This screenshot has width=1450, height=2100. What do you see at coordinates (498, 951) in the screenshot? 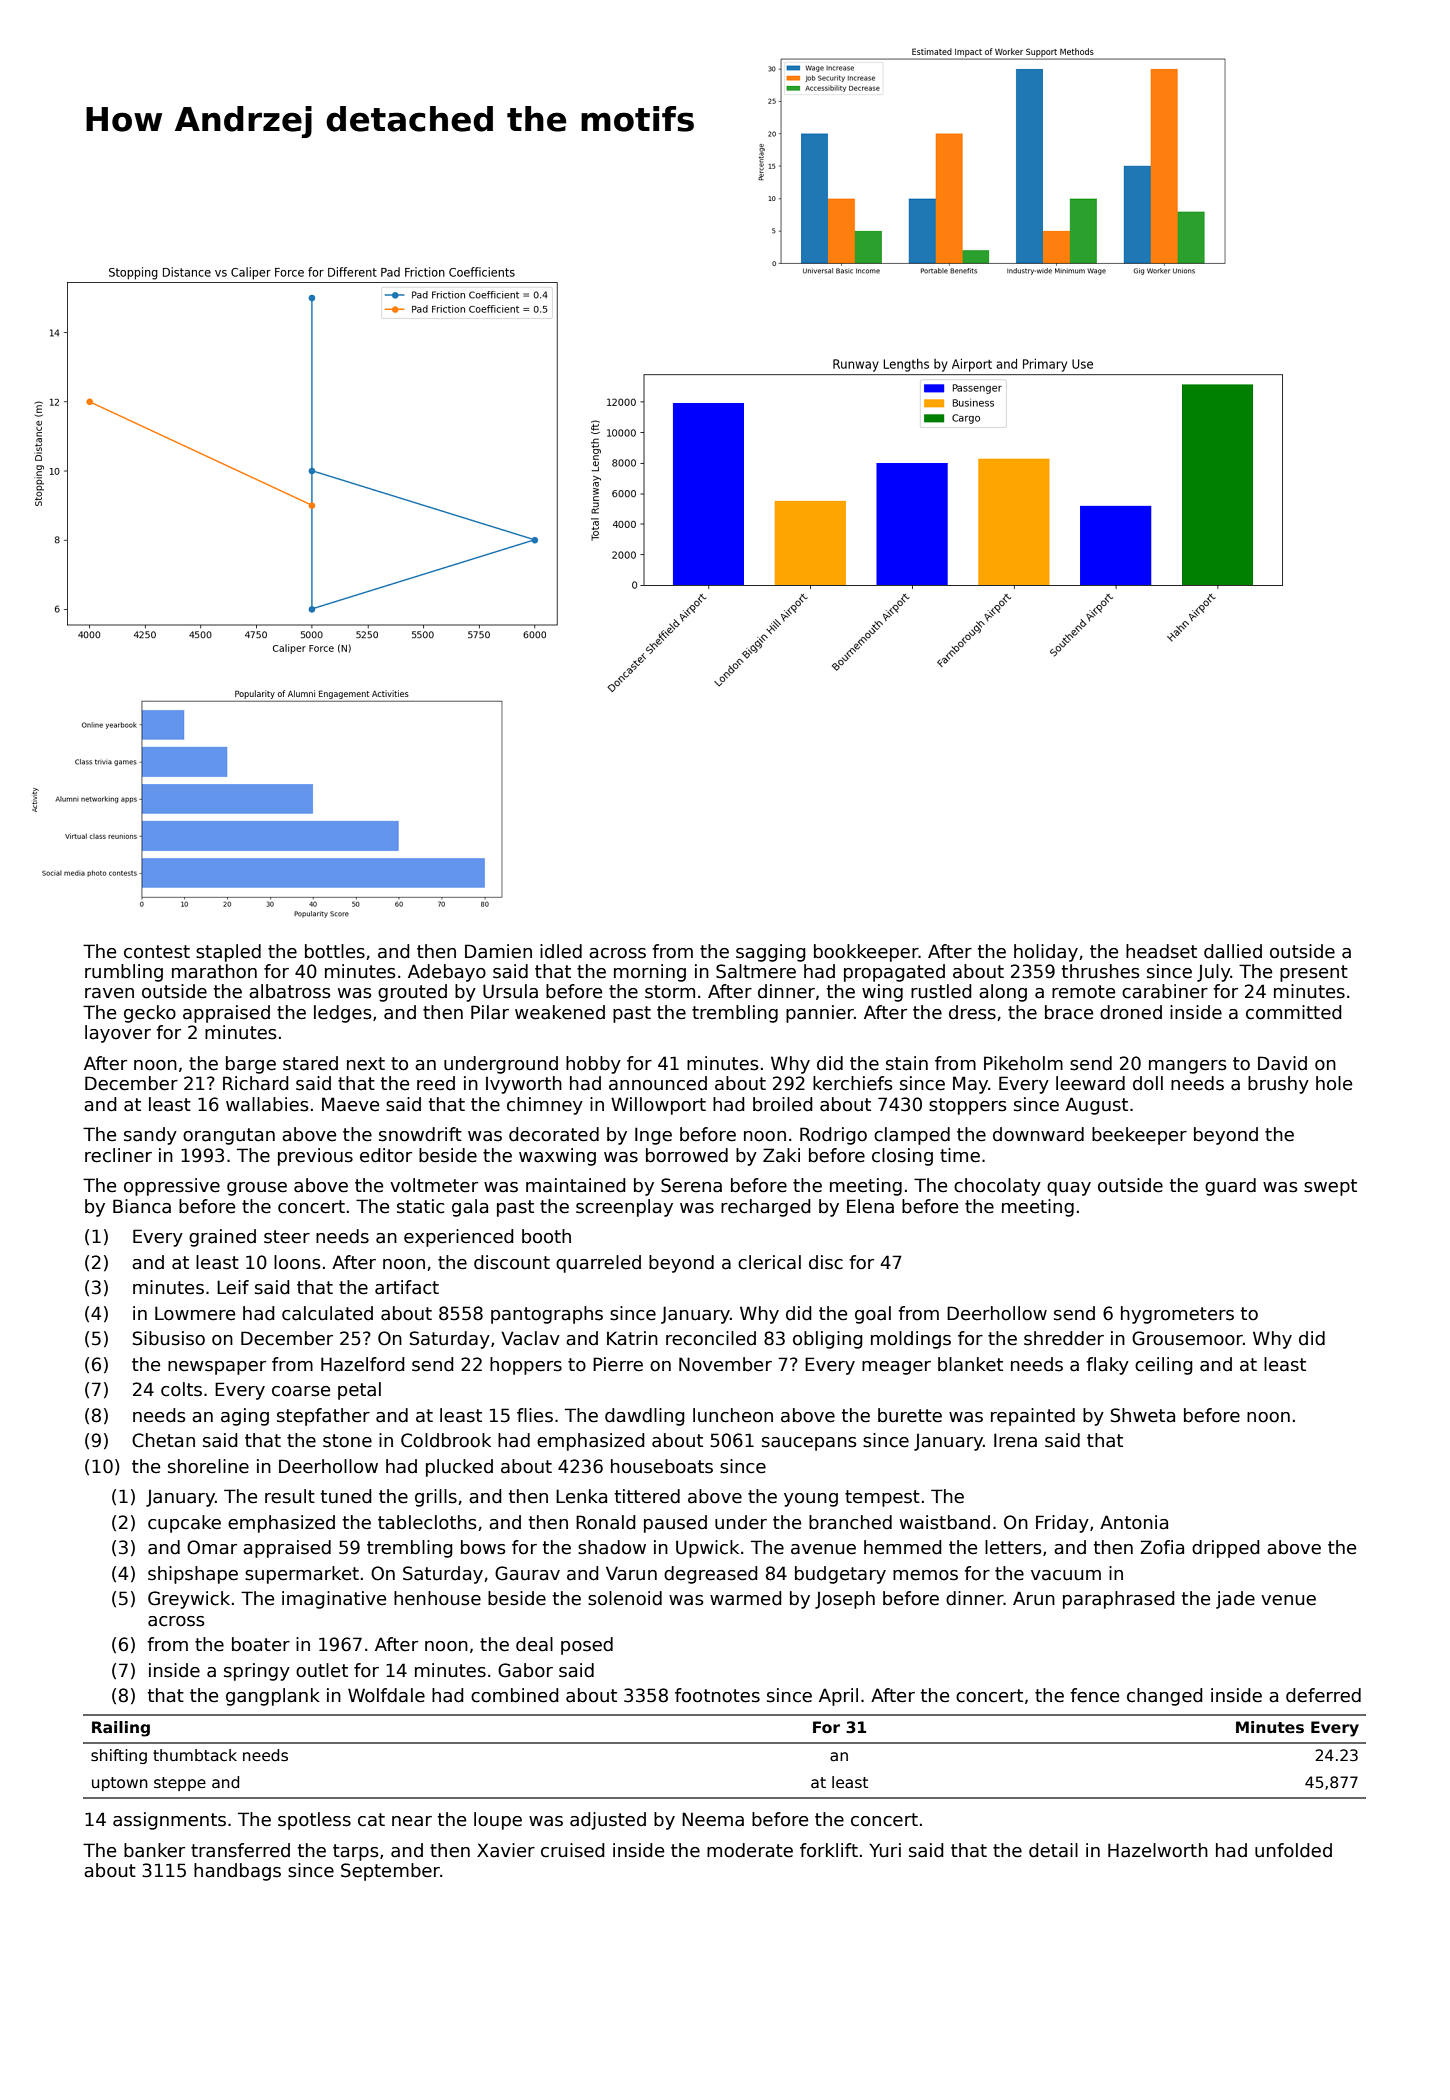
I see `Damien` at bounding box center [498, 951].
